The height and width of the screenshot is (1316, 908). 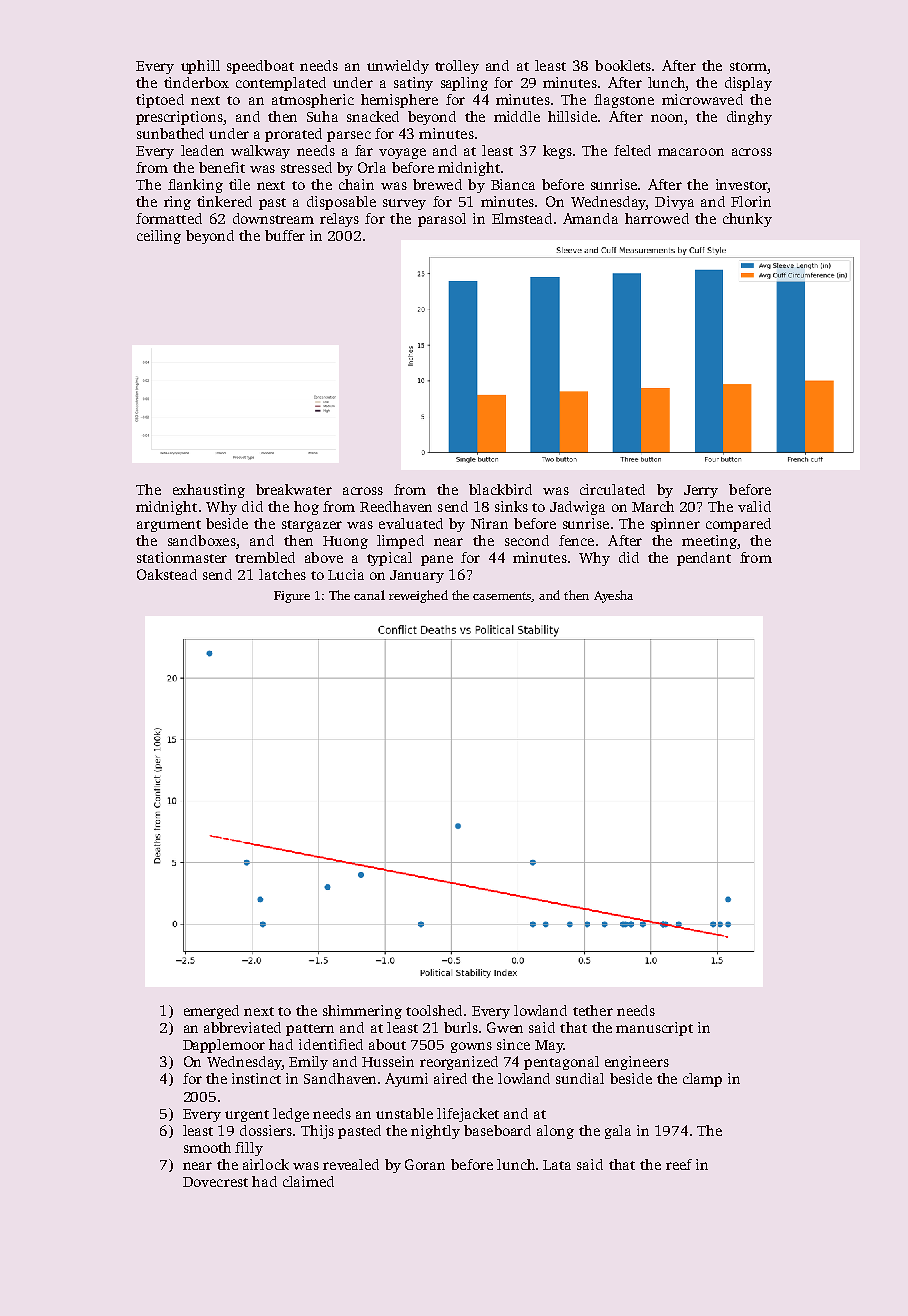 What do you see at coordinates (654, 1029) in the screenshot?
I see `manuscript` at bounding box center [654, 1029].
